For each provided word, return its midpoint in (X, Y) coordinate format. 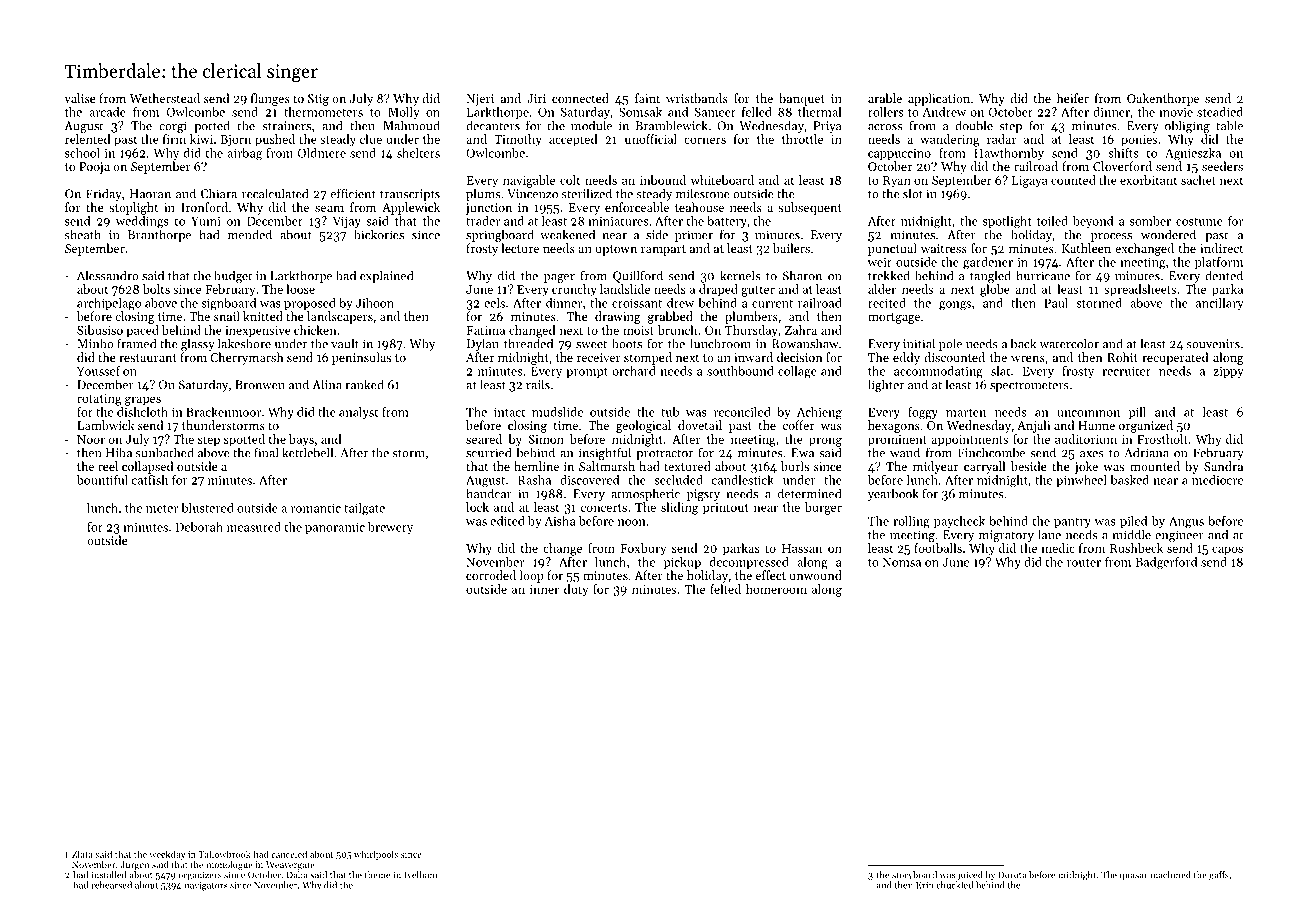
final (266, 452)
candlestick (743, 480)
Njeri (480, 100)
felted (725, 589)
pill (1137, 413)
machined (1171, 875)
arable (885, 98)
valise (80, 98)
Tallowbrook (224, 854)
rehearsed (111, 885)
